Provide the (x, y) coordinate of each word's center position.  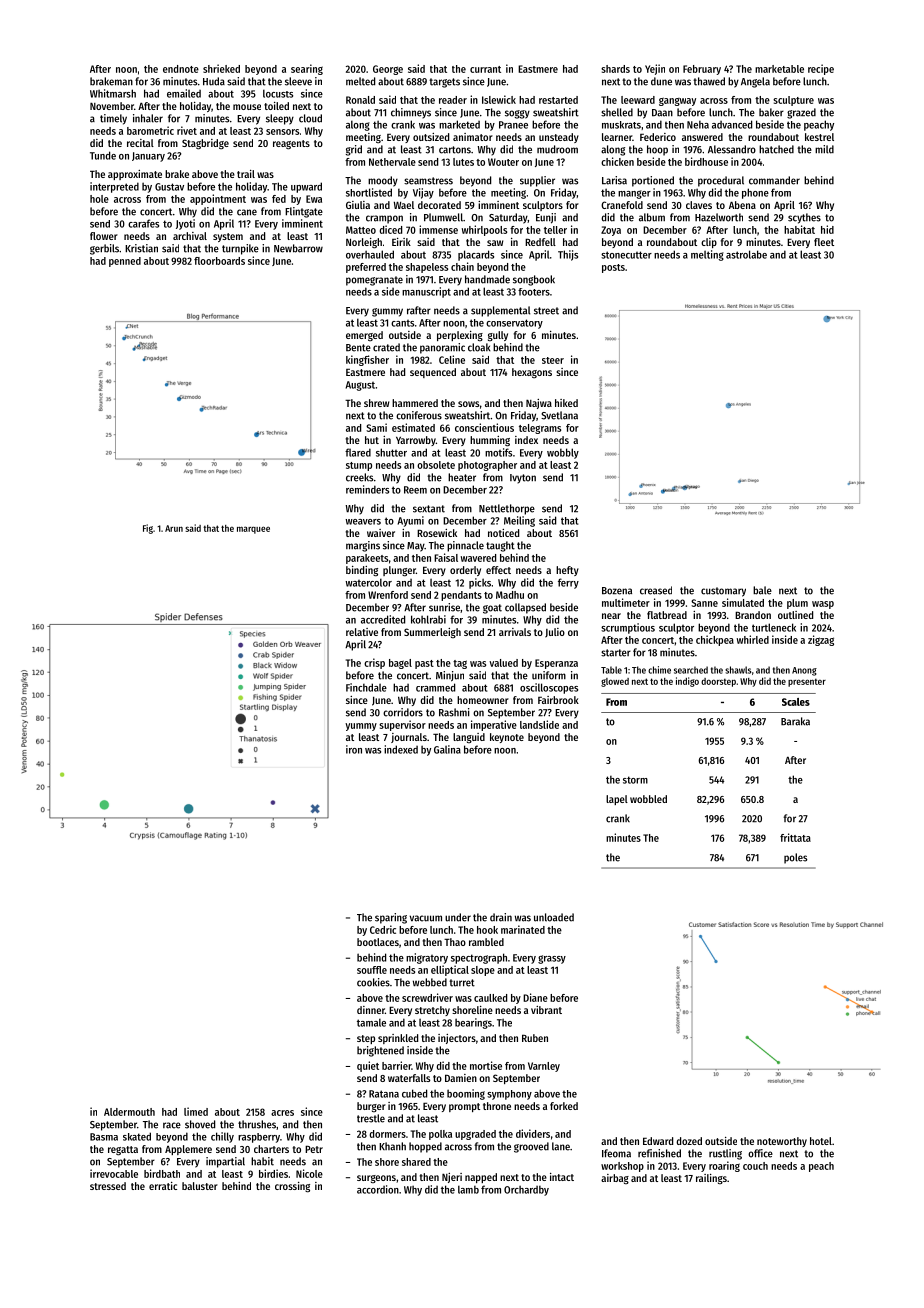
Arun (174, 528)
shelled (617, 112)
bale (762, 590)
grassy (552, 959)
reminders (367, 489)
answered (702, 137)
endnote (181, 69)
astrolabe (746, 254)
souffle (372, 970)
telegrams (540, 429)
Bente (358, 348)
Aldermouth (129, 1112)
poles (795, 858)
